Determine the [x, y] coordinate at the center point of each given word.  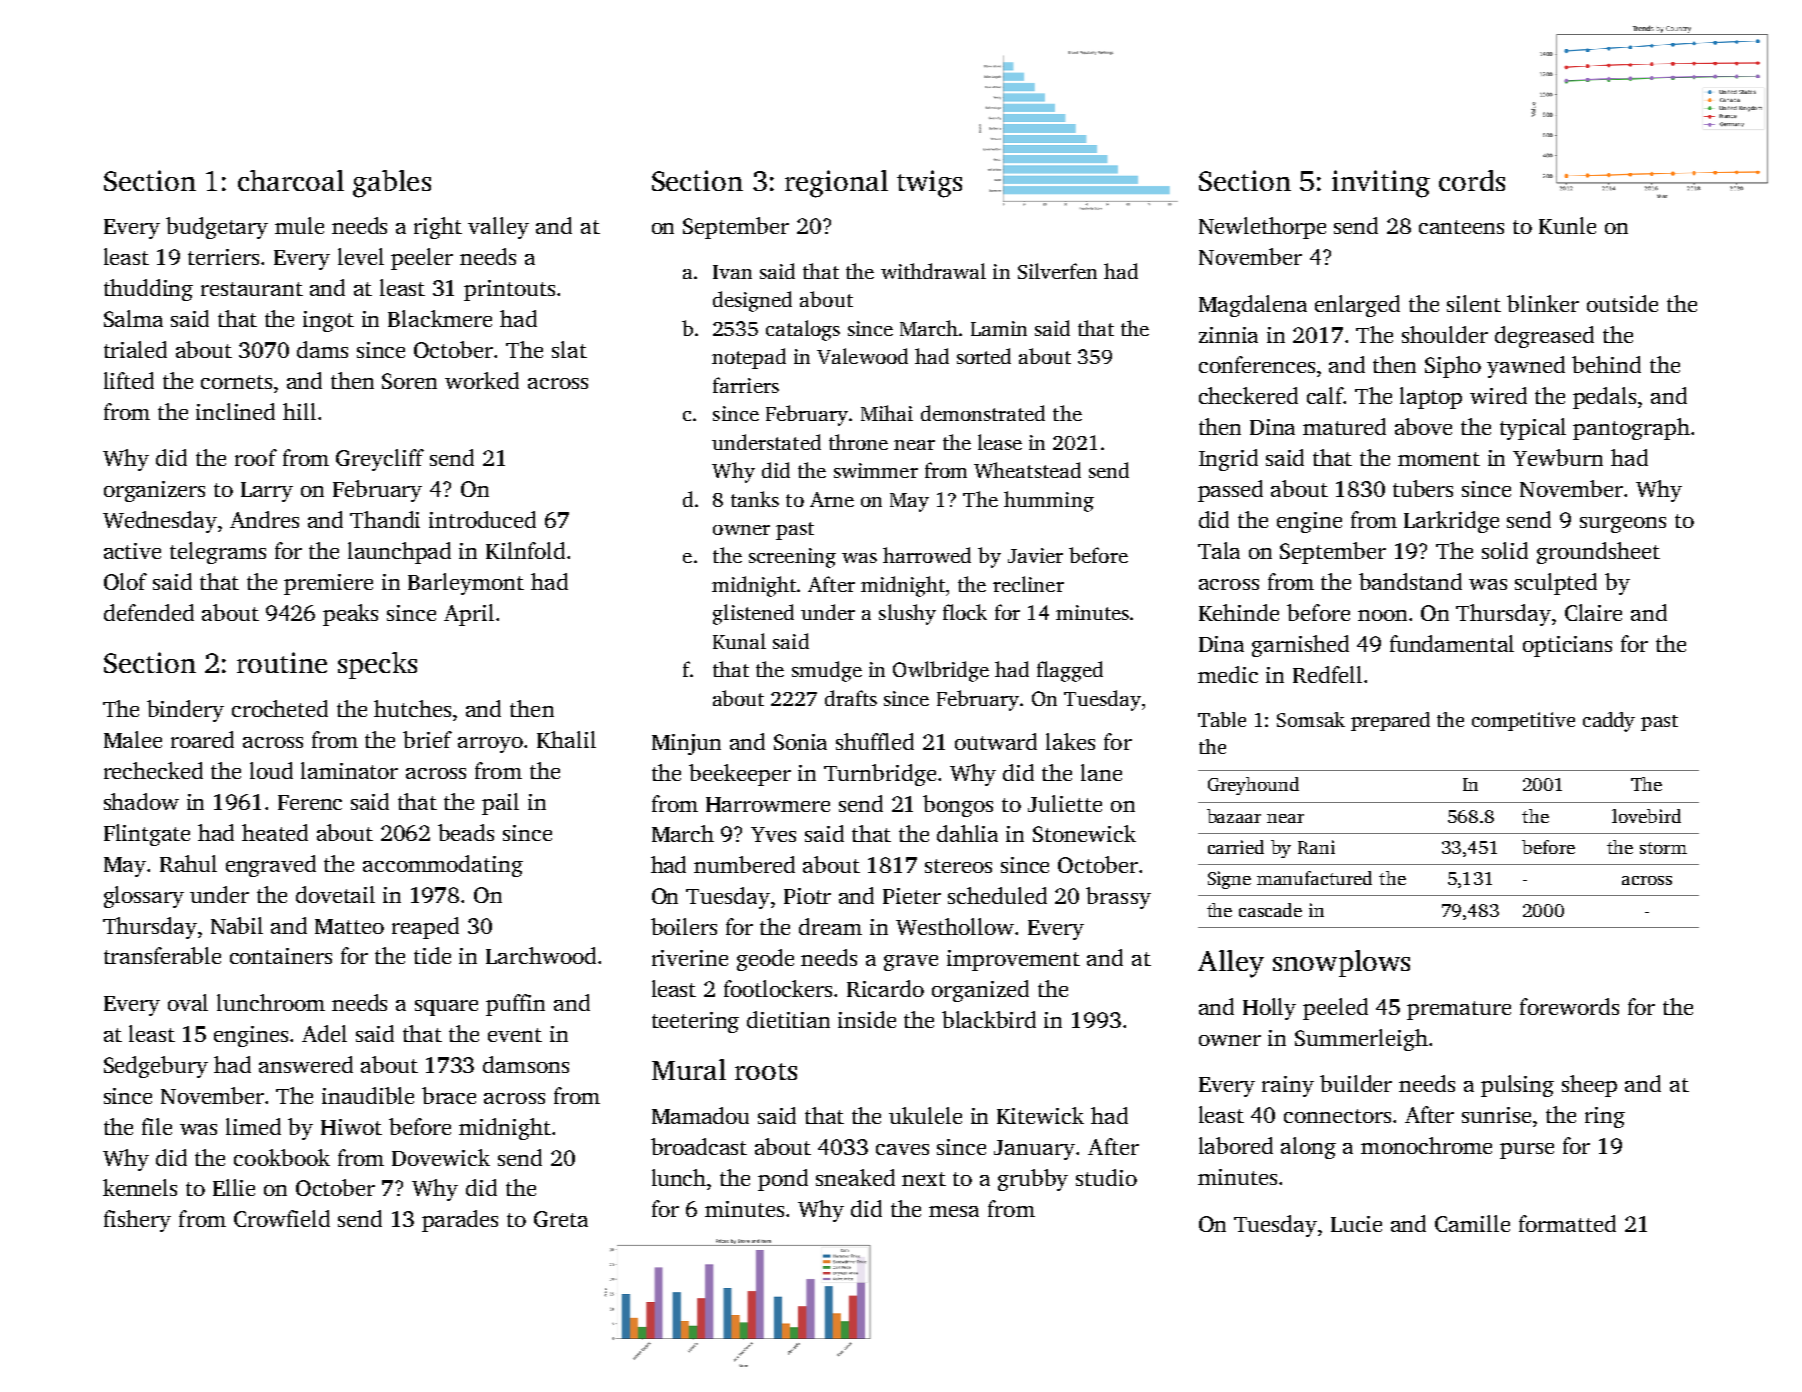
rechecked [153, 770]
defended [149, 612]
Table [1222, 719]
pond [783, 1180]
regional [836, 184]
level [361, 256]
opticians [1567, 646]
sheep [1589, 1086]
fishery [137, 1221]
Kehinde [1239, 612]
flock [965, 612]
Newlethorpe [1262, 228]
